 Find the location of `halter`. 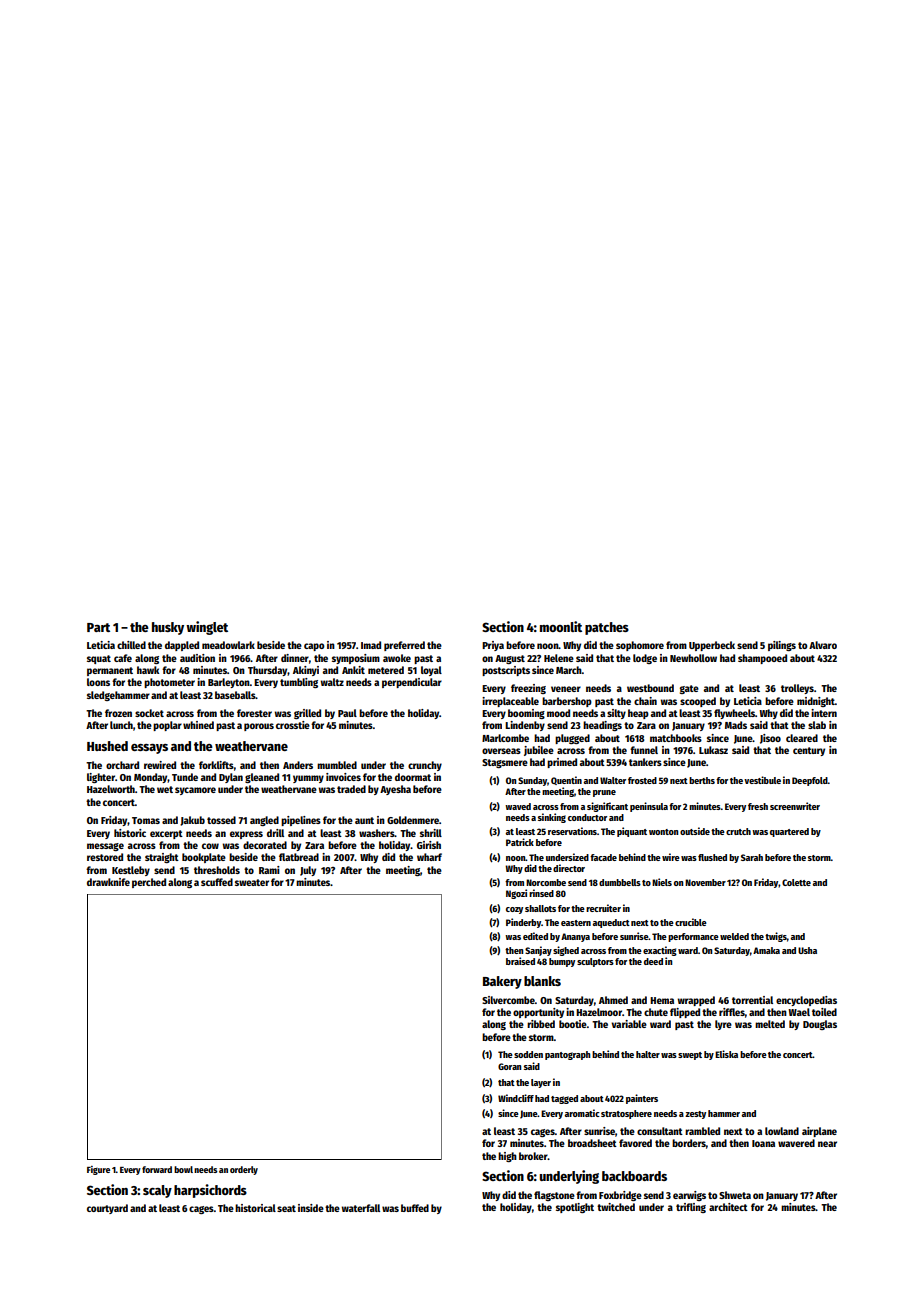

halter is located at coordinates (648, 1054).
